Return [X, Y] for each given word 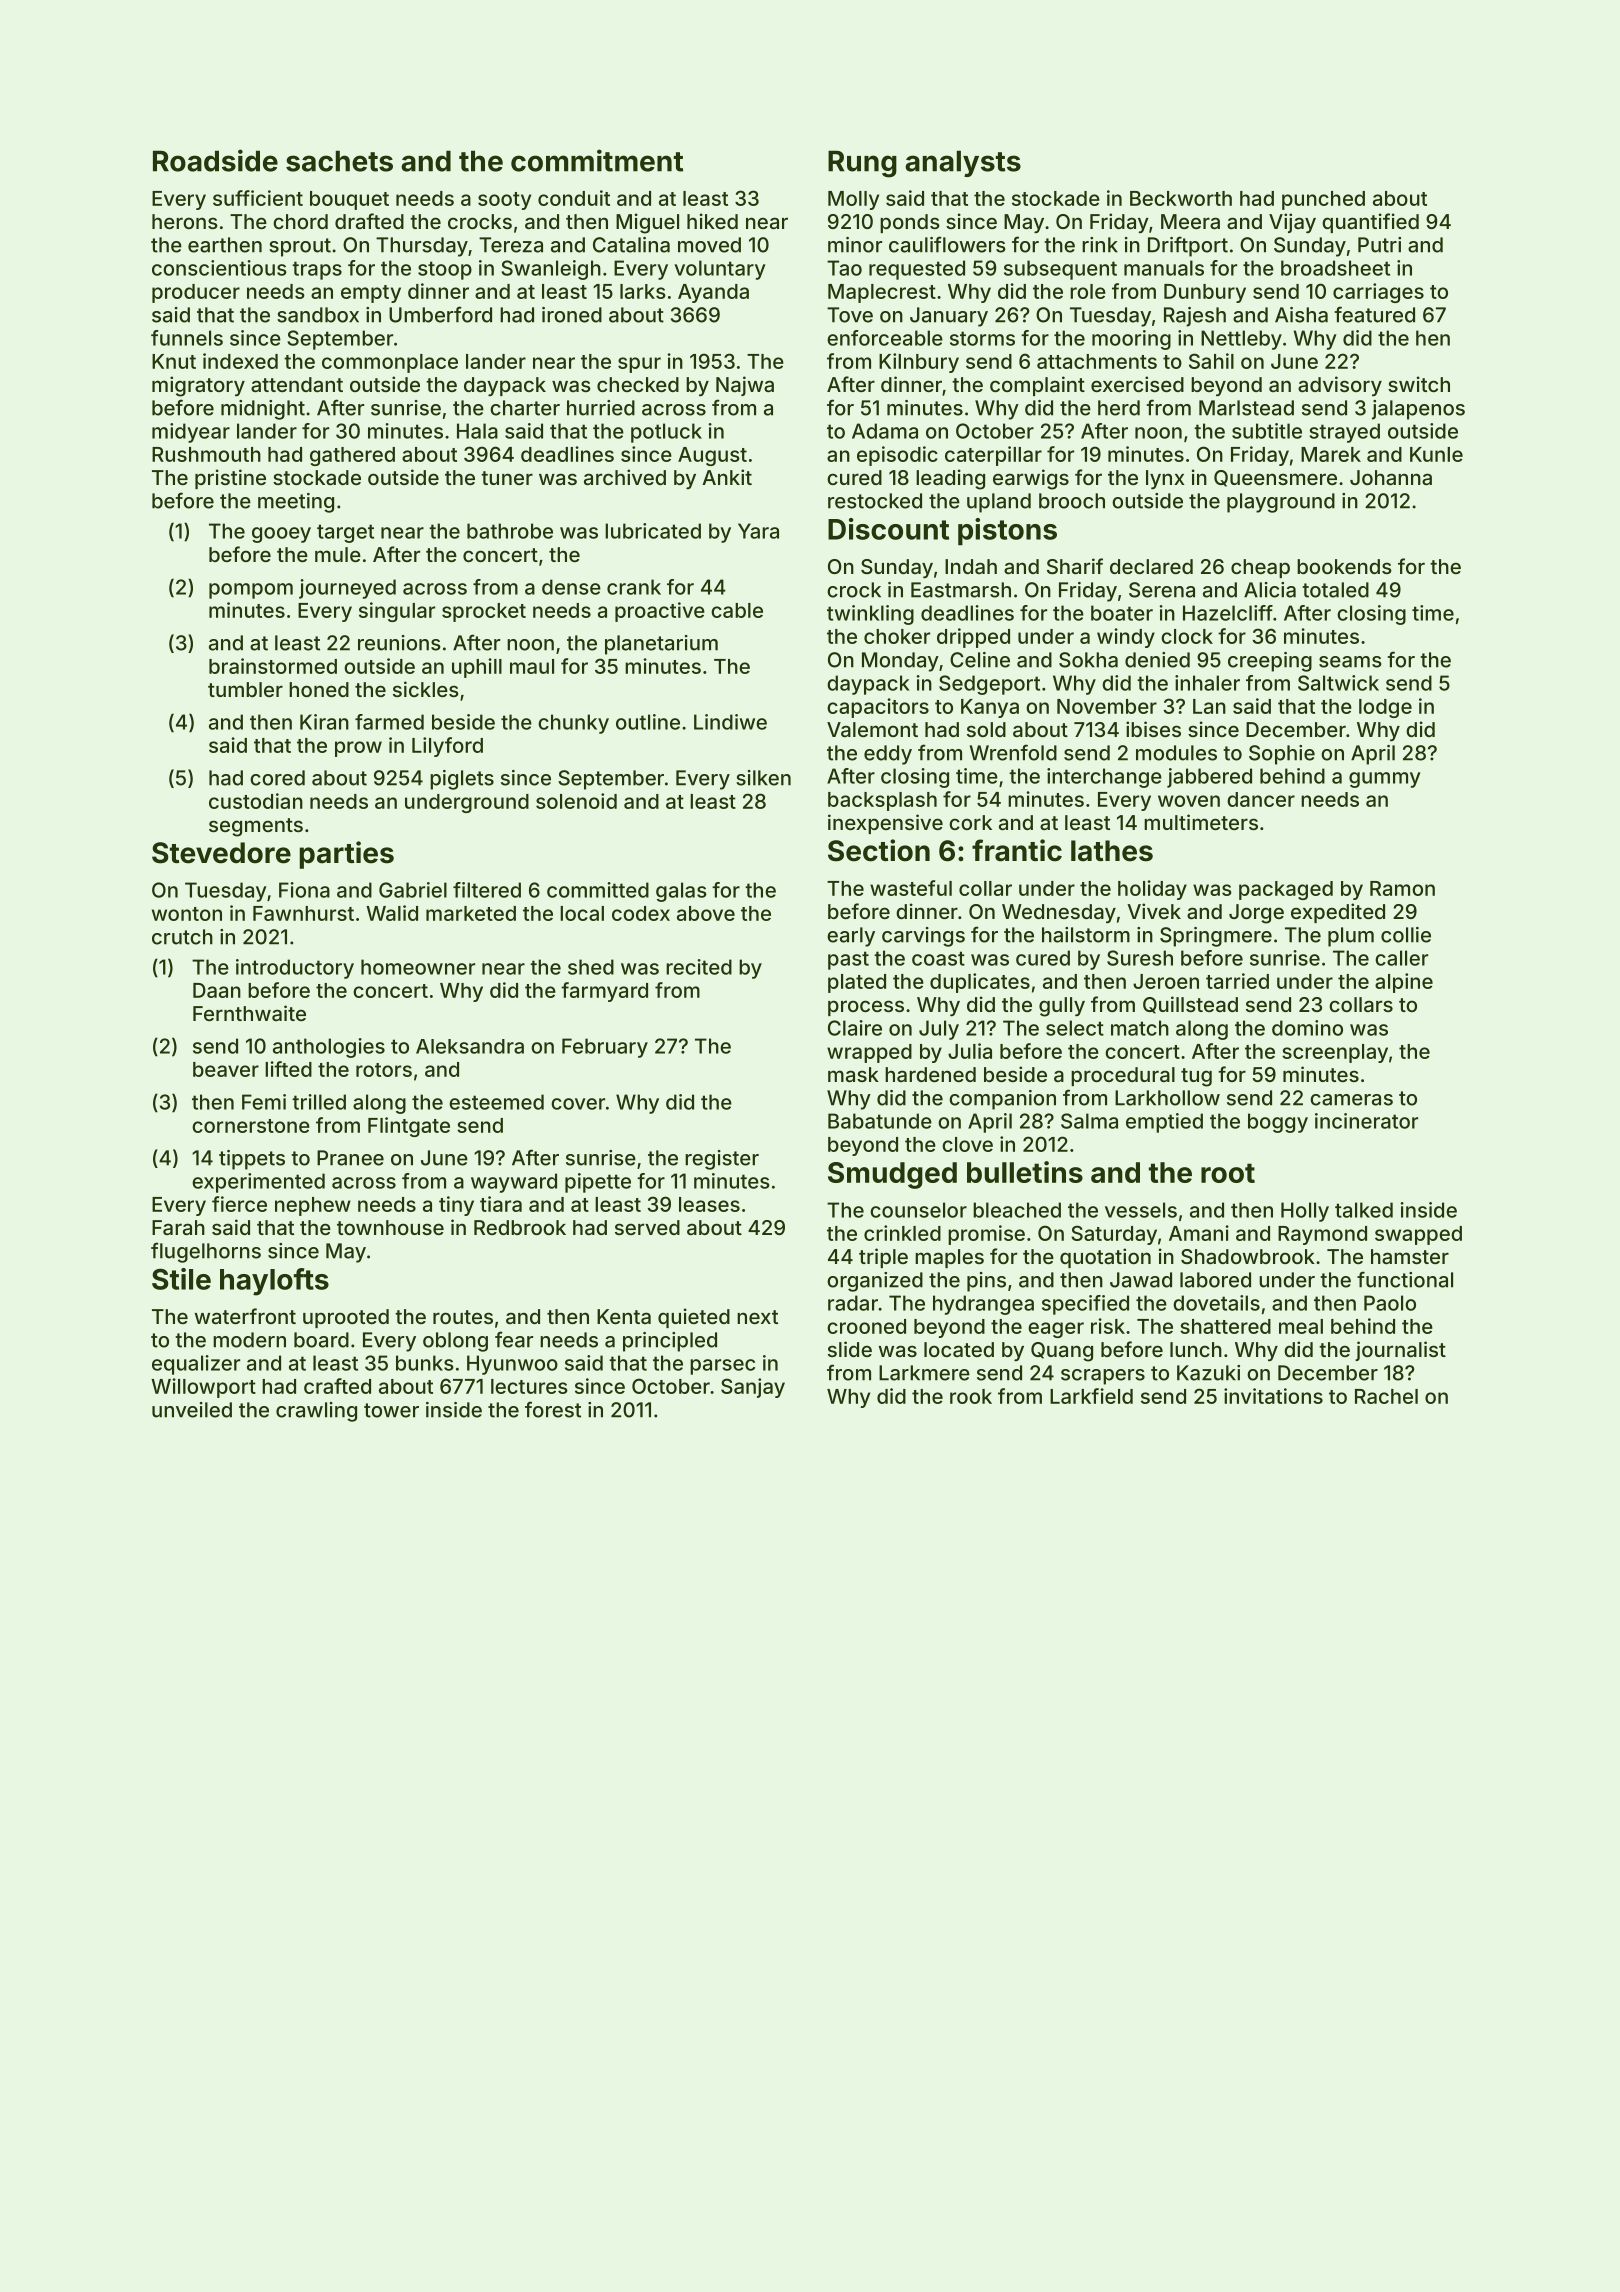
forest [553, 1409]
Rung [862, 164]
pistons [1007, 532]
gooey [281, 535]
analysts [963, 163]
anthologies [329, 1048]
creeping [1270, 662]
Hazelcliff [1228, 613]
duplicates [980, 983]
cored [277, 778]
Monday [900, 662]
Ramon [1402, 888]
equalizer [196, 1365]
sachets [339, 161]
